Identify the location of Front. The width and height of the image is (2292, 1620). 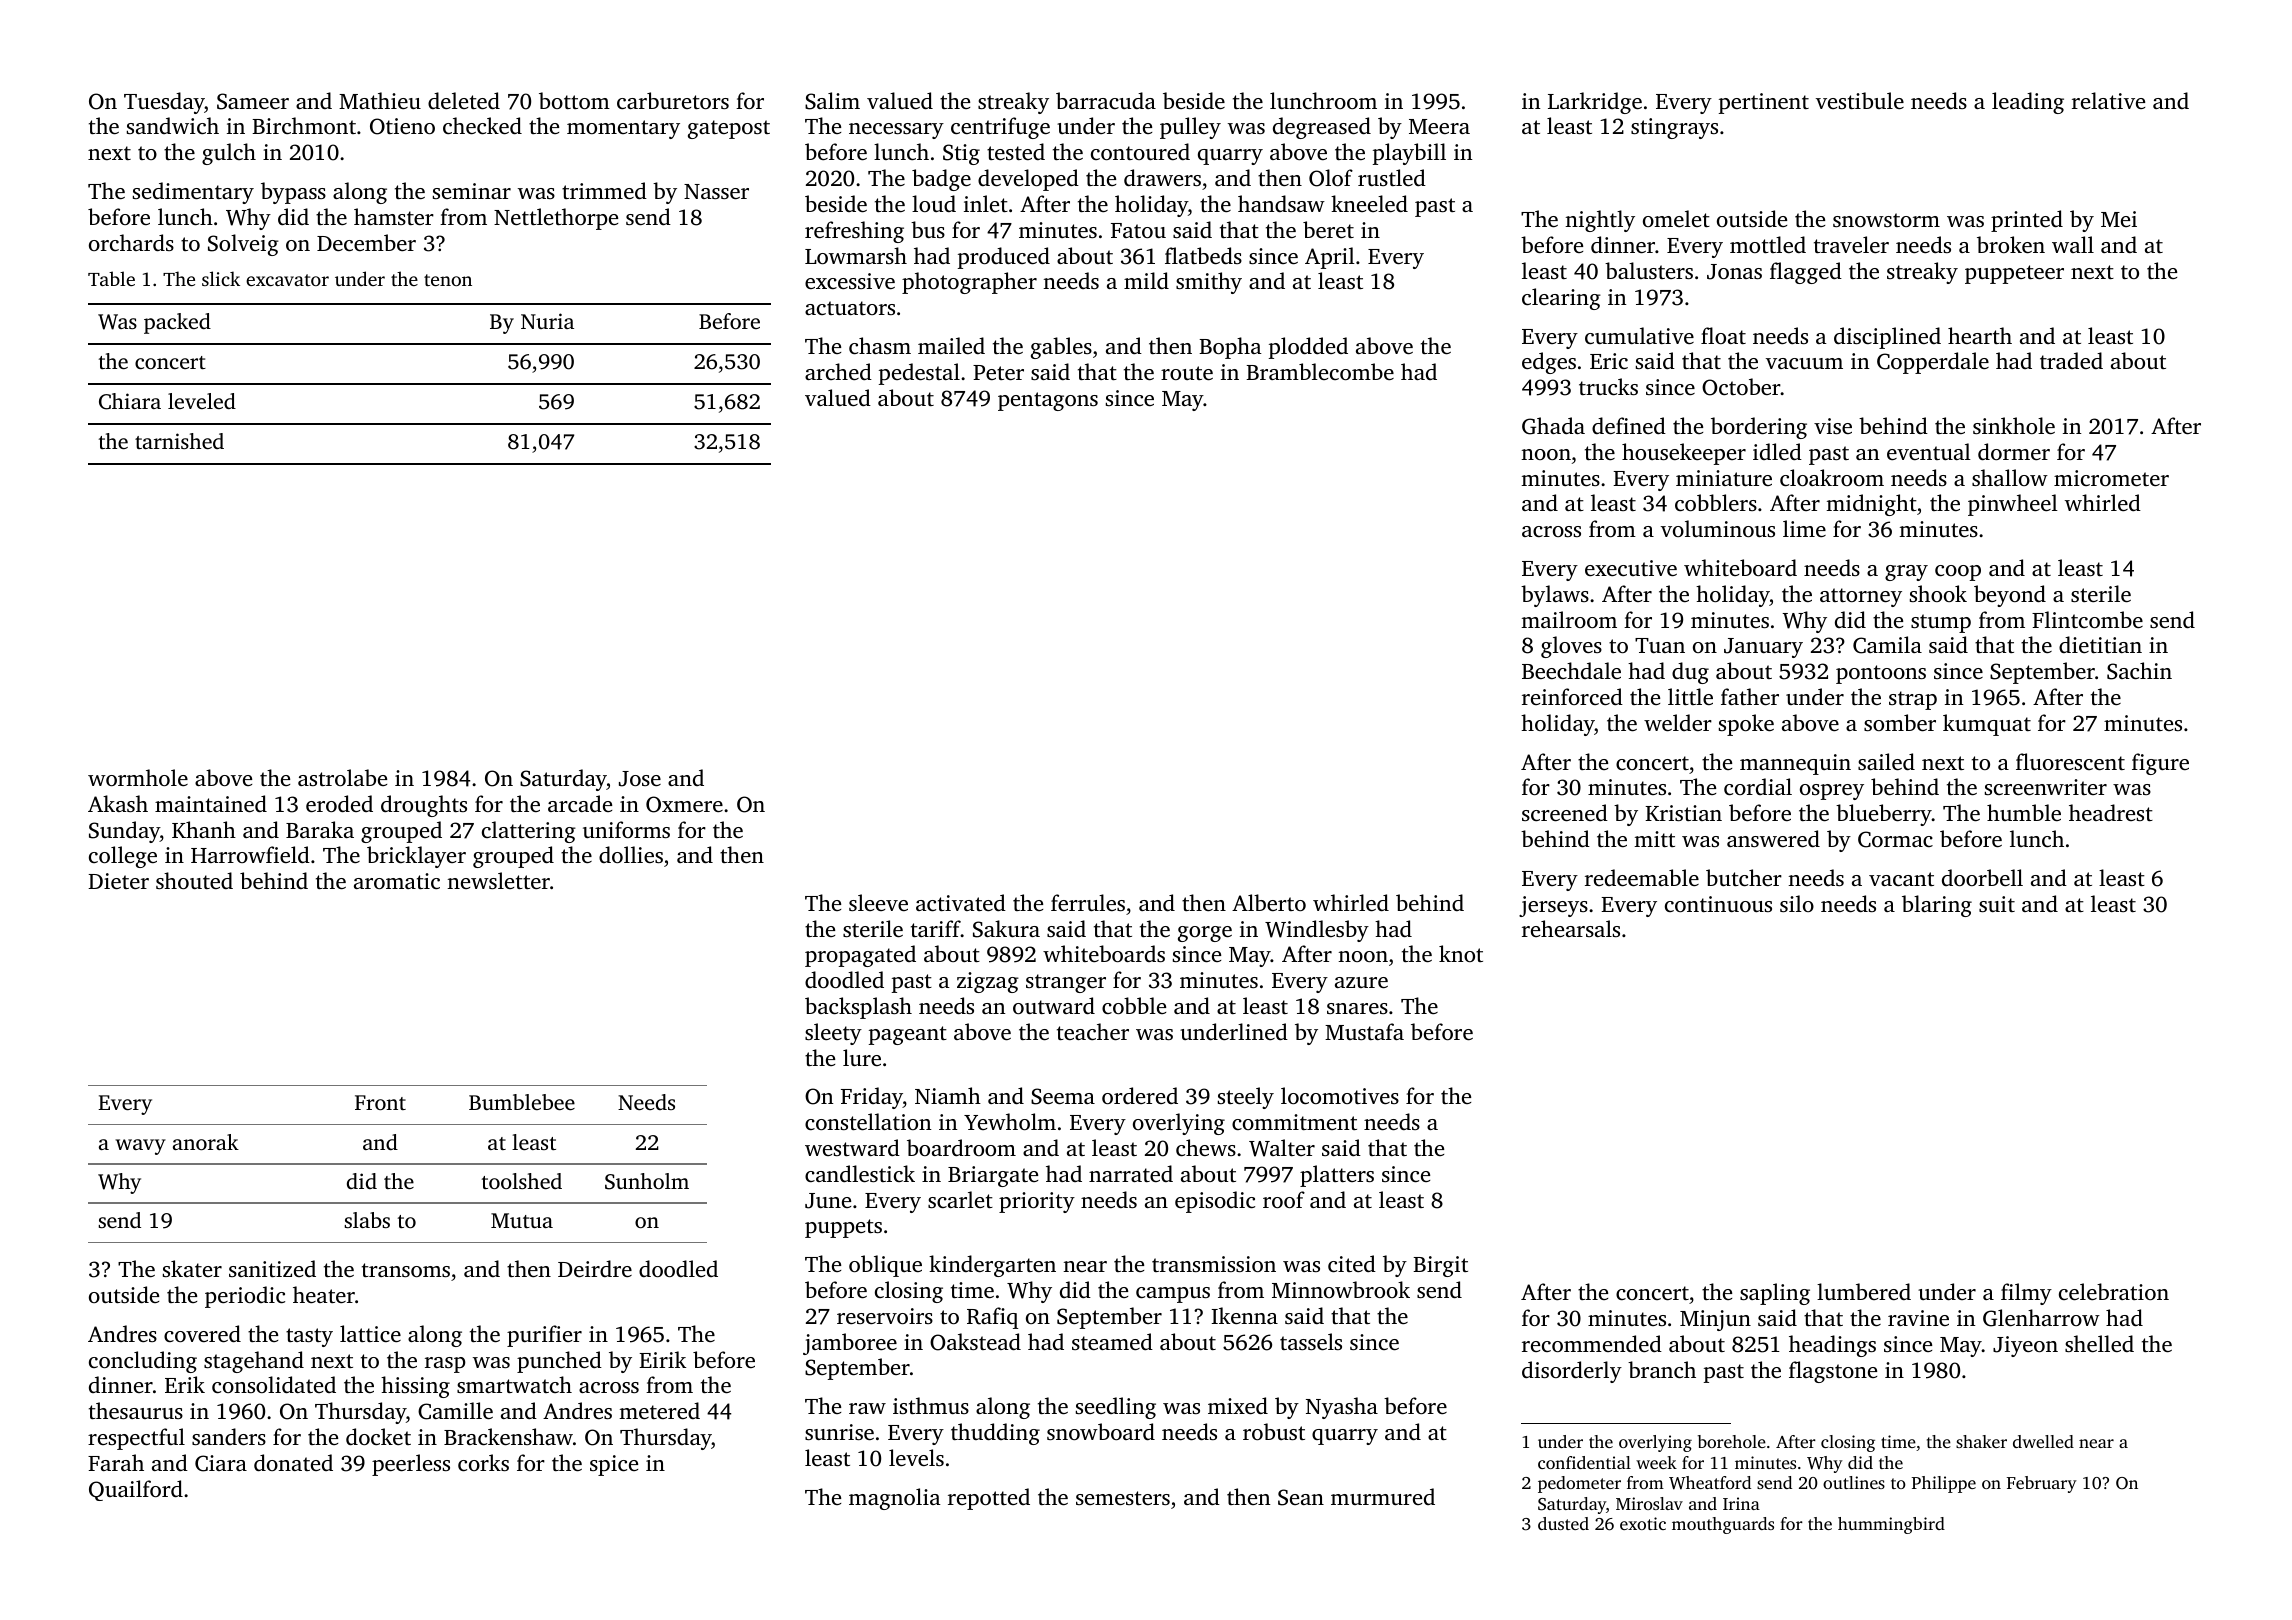
(380, 1102).
